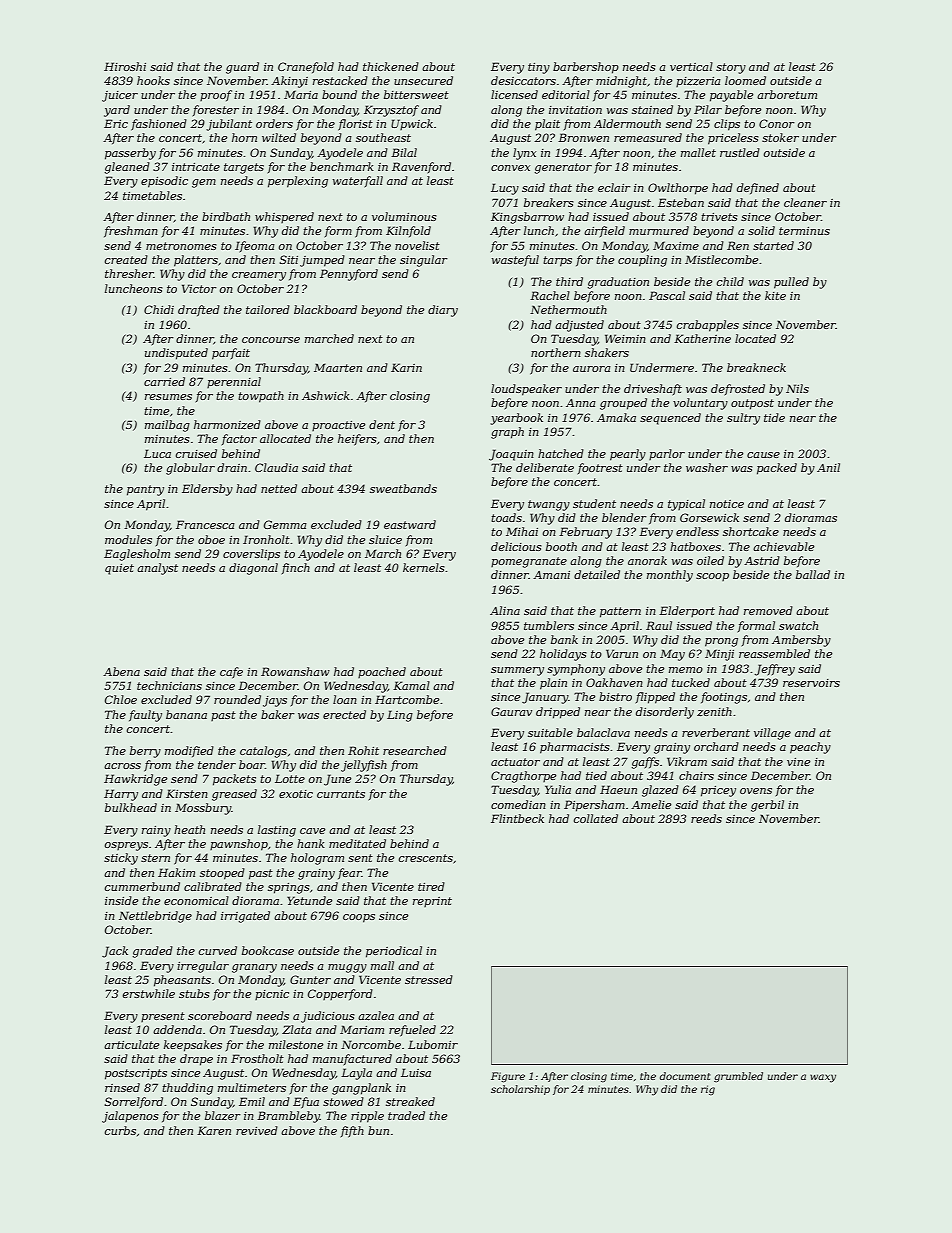 Image resolution: width=952 pixels, height=1233 pixels. I want to click on sticky, so click(121, 859).
